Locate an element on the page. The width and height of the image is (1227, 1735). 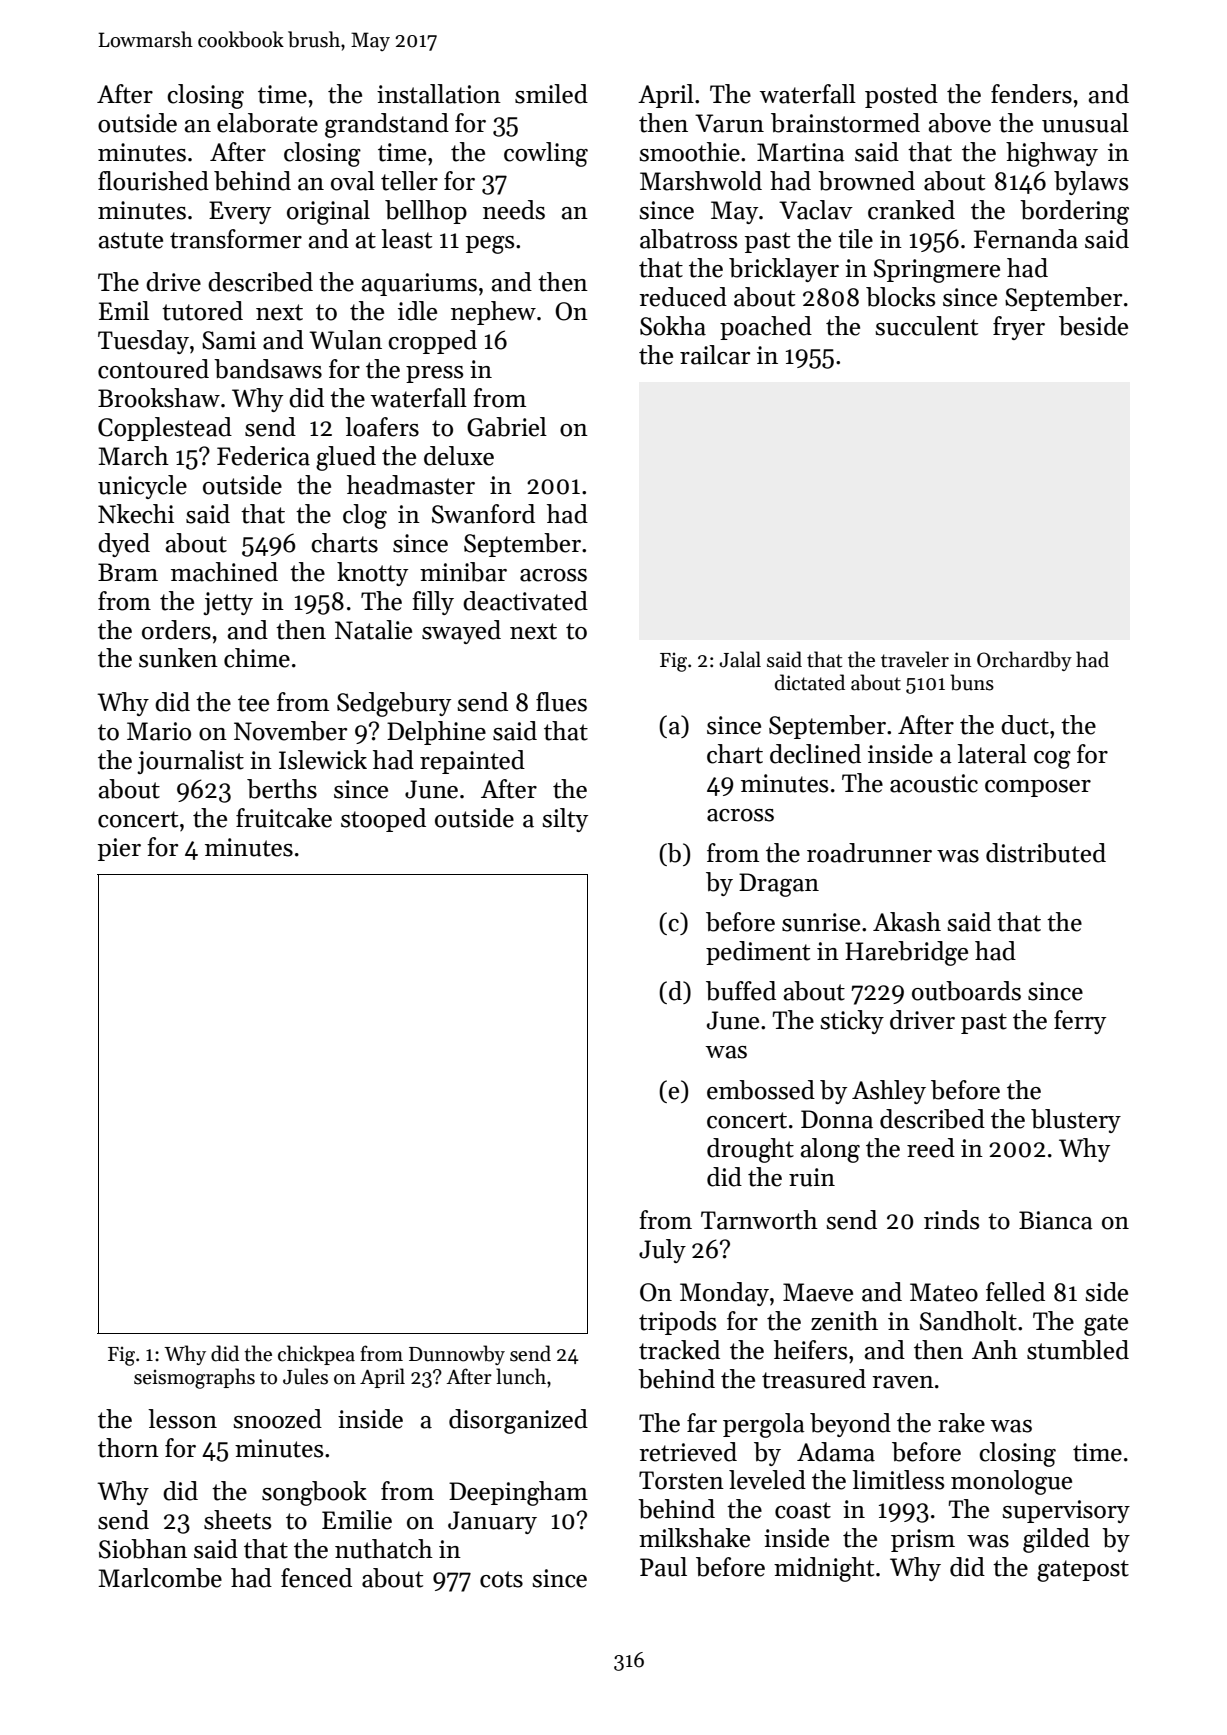
drought is located at coordinates (750, 1150).
